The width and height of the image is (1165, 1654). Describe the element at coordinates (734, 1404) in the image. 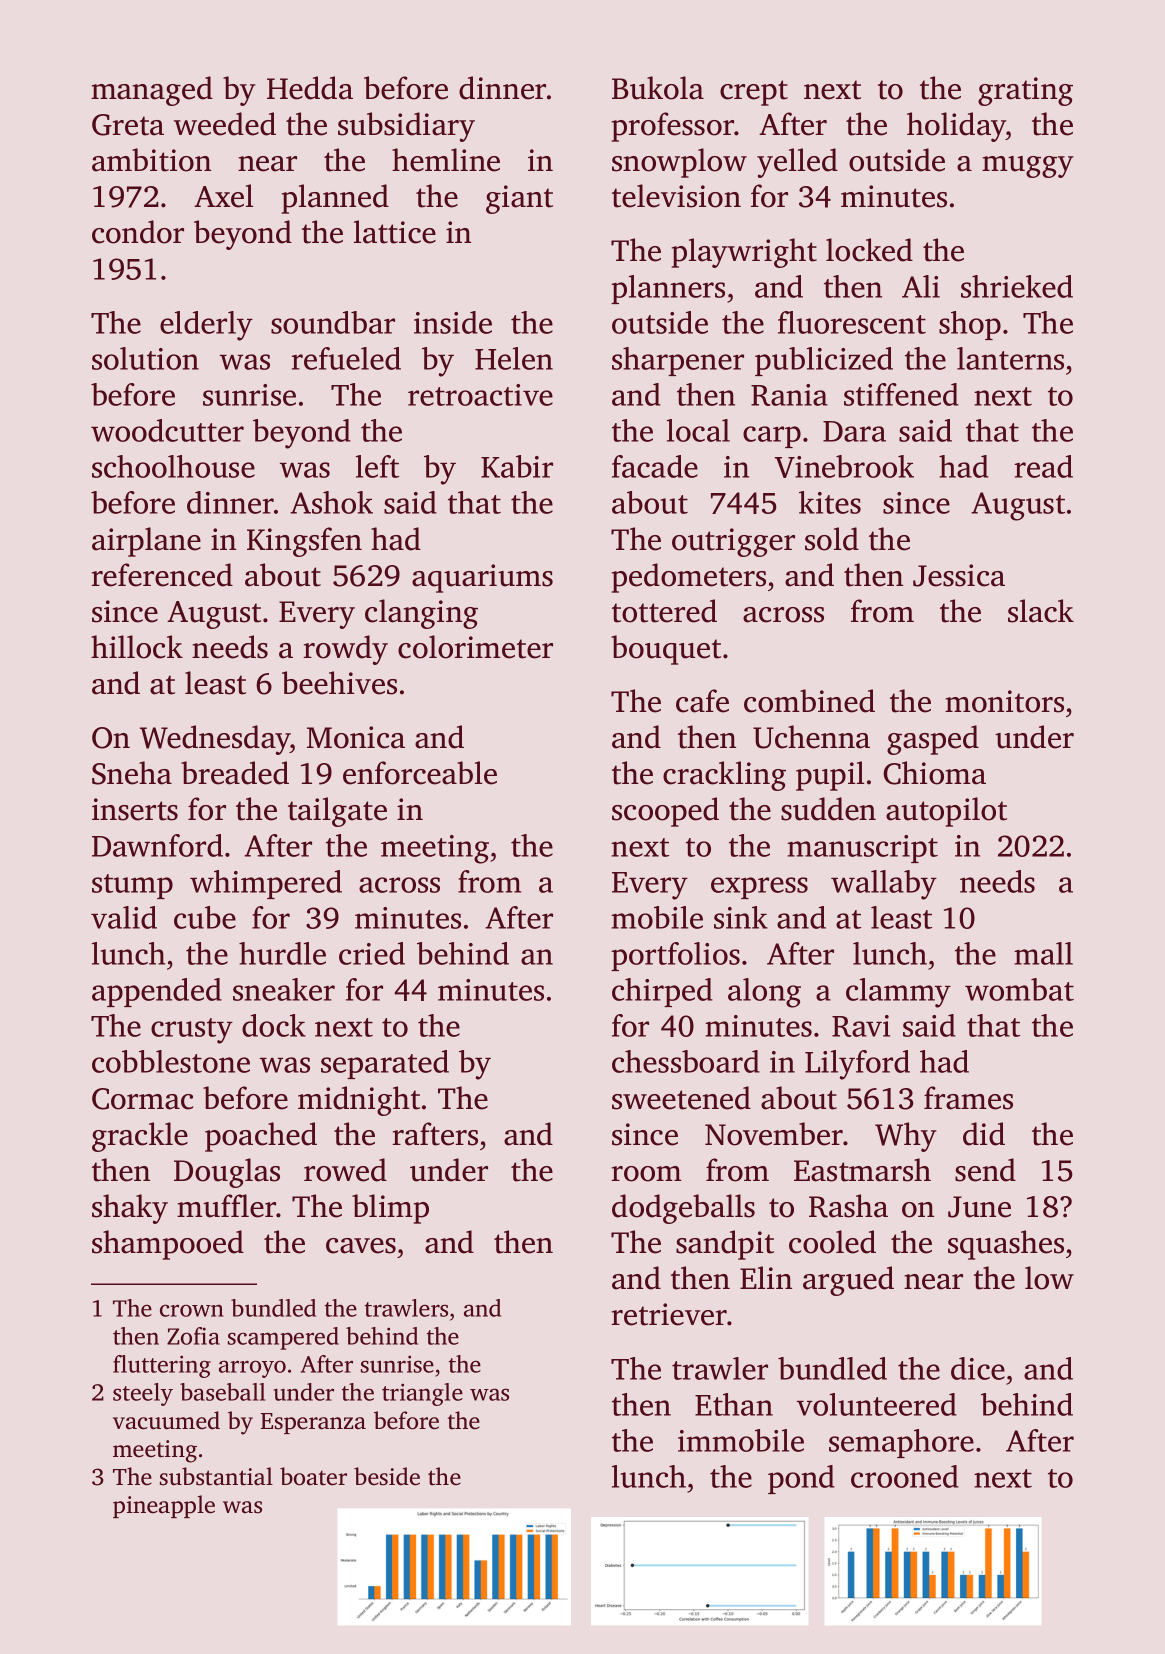

I see `Ethan` at that location.
